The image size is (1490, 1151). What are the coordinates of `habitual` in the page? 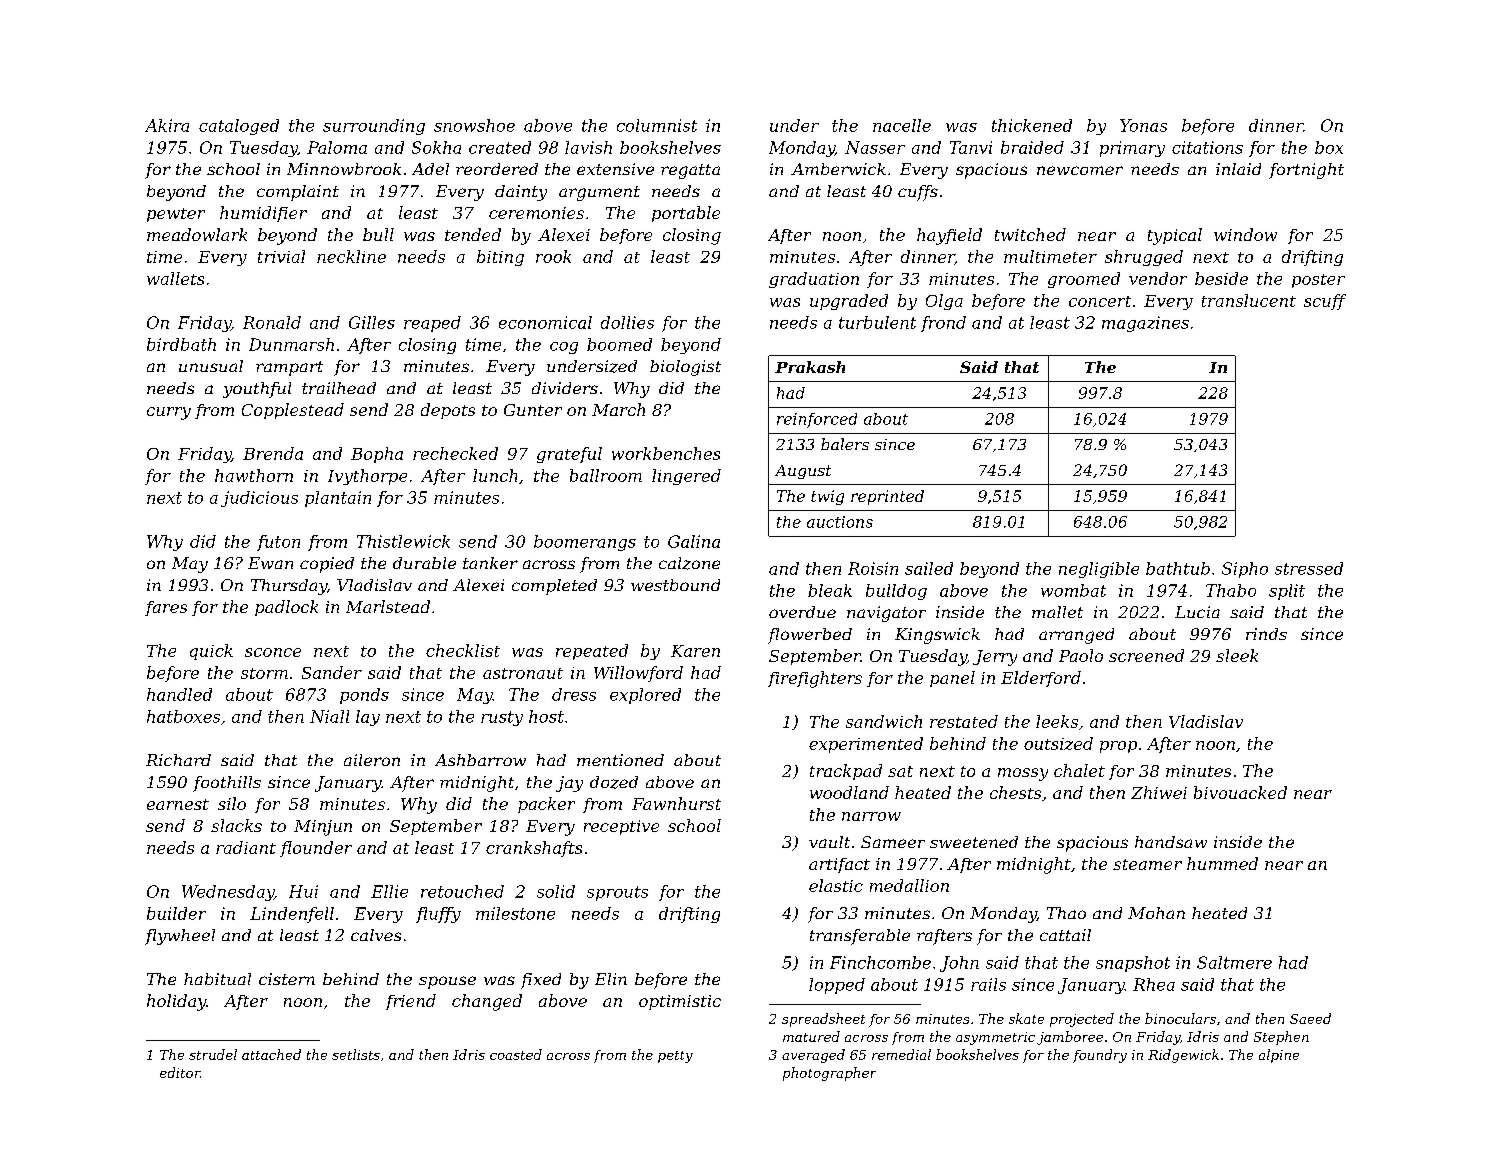 It's located at (217, 979).
